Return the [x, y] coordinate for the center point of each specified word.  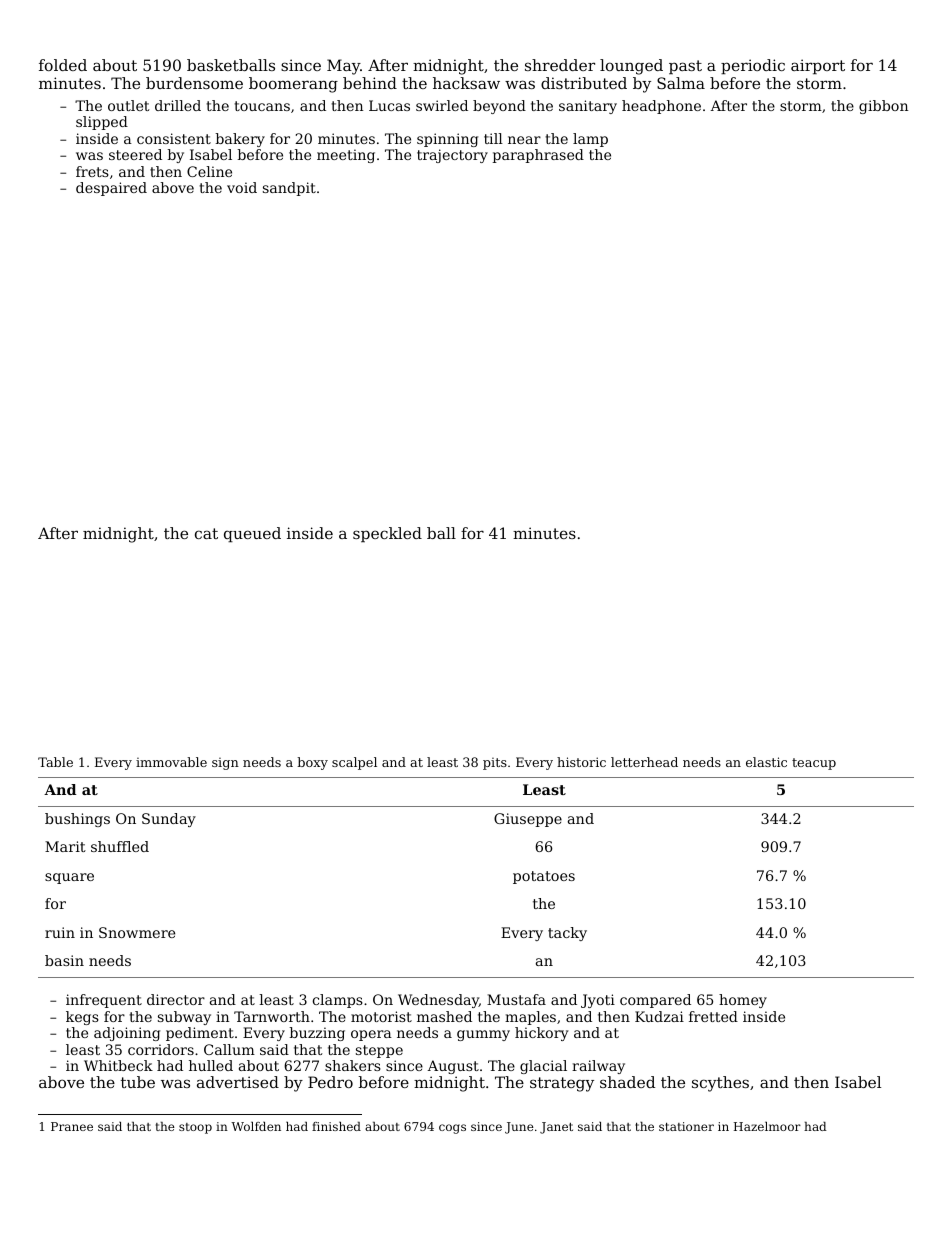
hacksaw [466, 83]
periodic [753, 66]
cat [206, 533]
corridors [161, 1049]
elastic [766, 762]
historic [581, 762]
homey [743, 1001]
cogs [452, 1129]
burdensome [194, 83]
